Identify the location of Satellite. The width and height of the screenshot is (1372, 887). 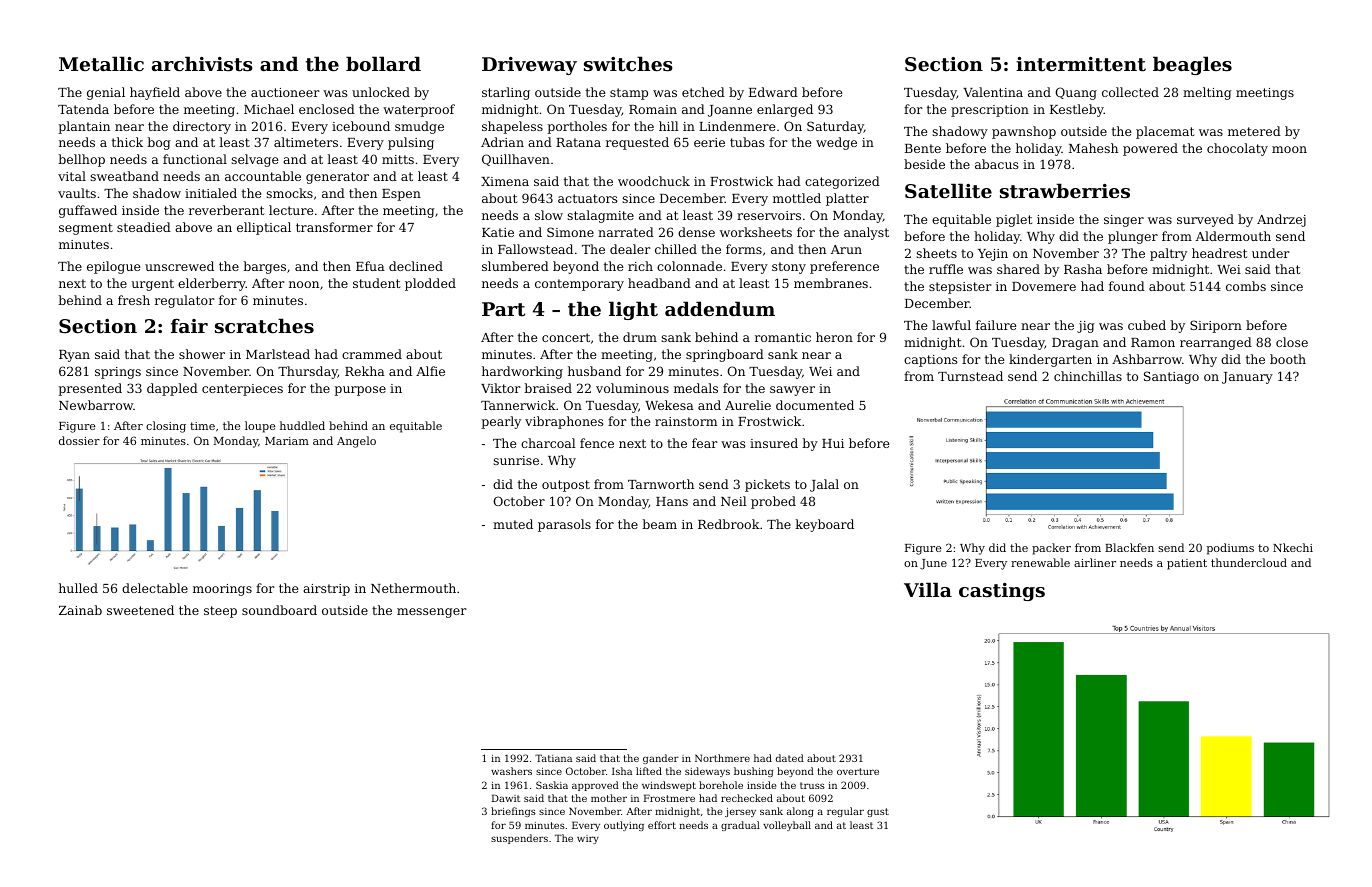
(948, 190).
